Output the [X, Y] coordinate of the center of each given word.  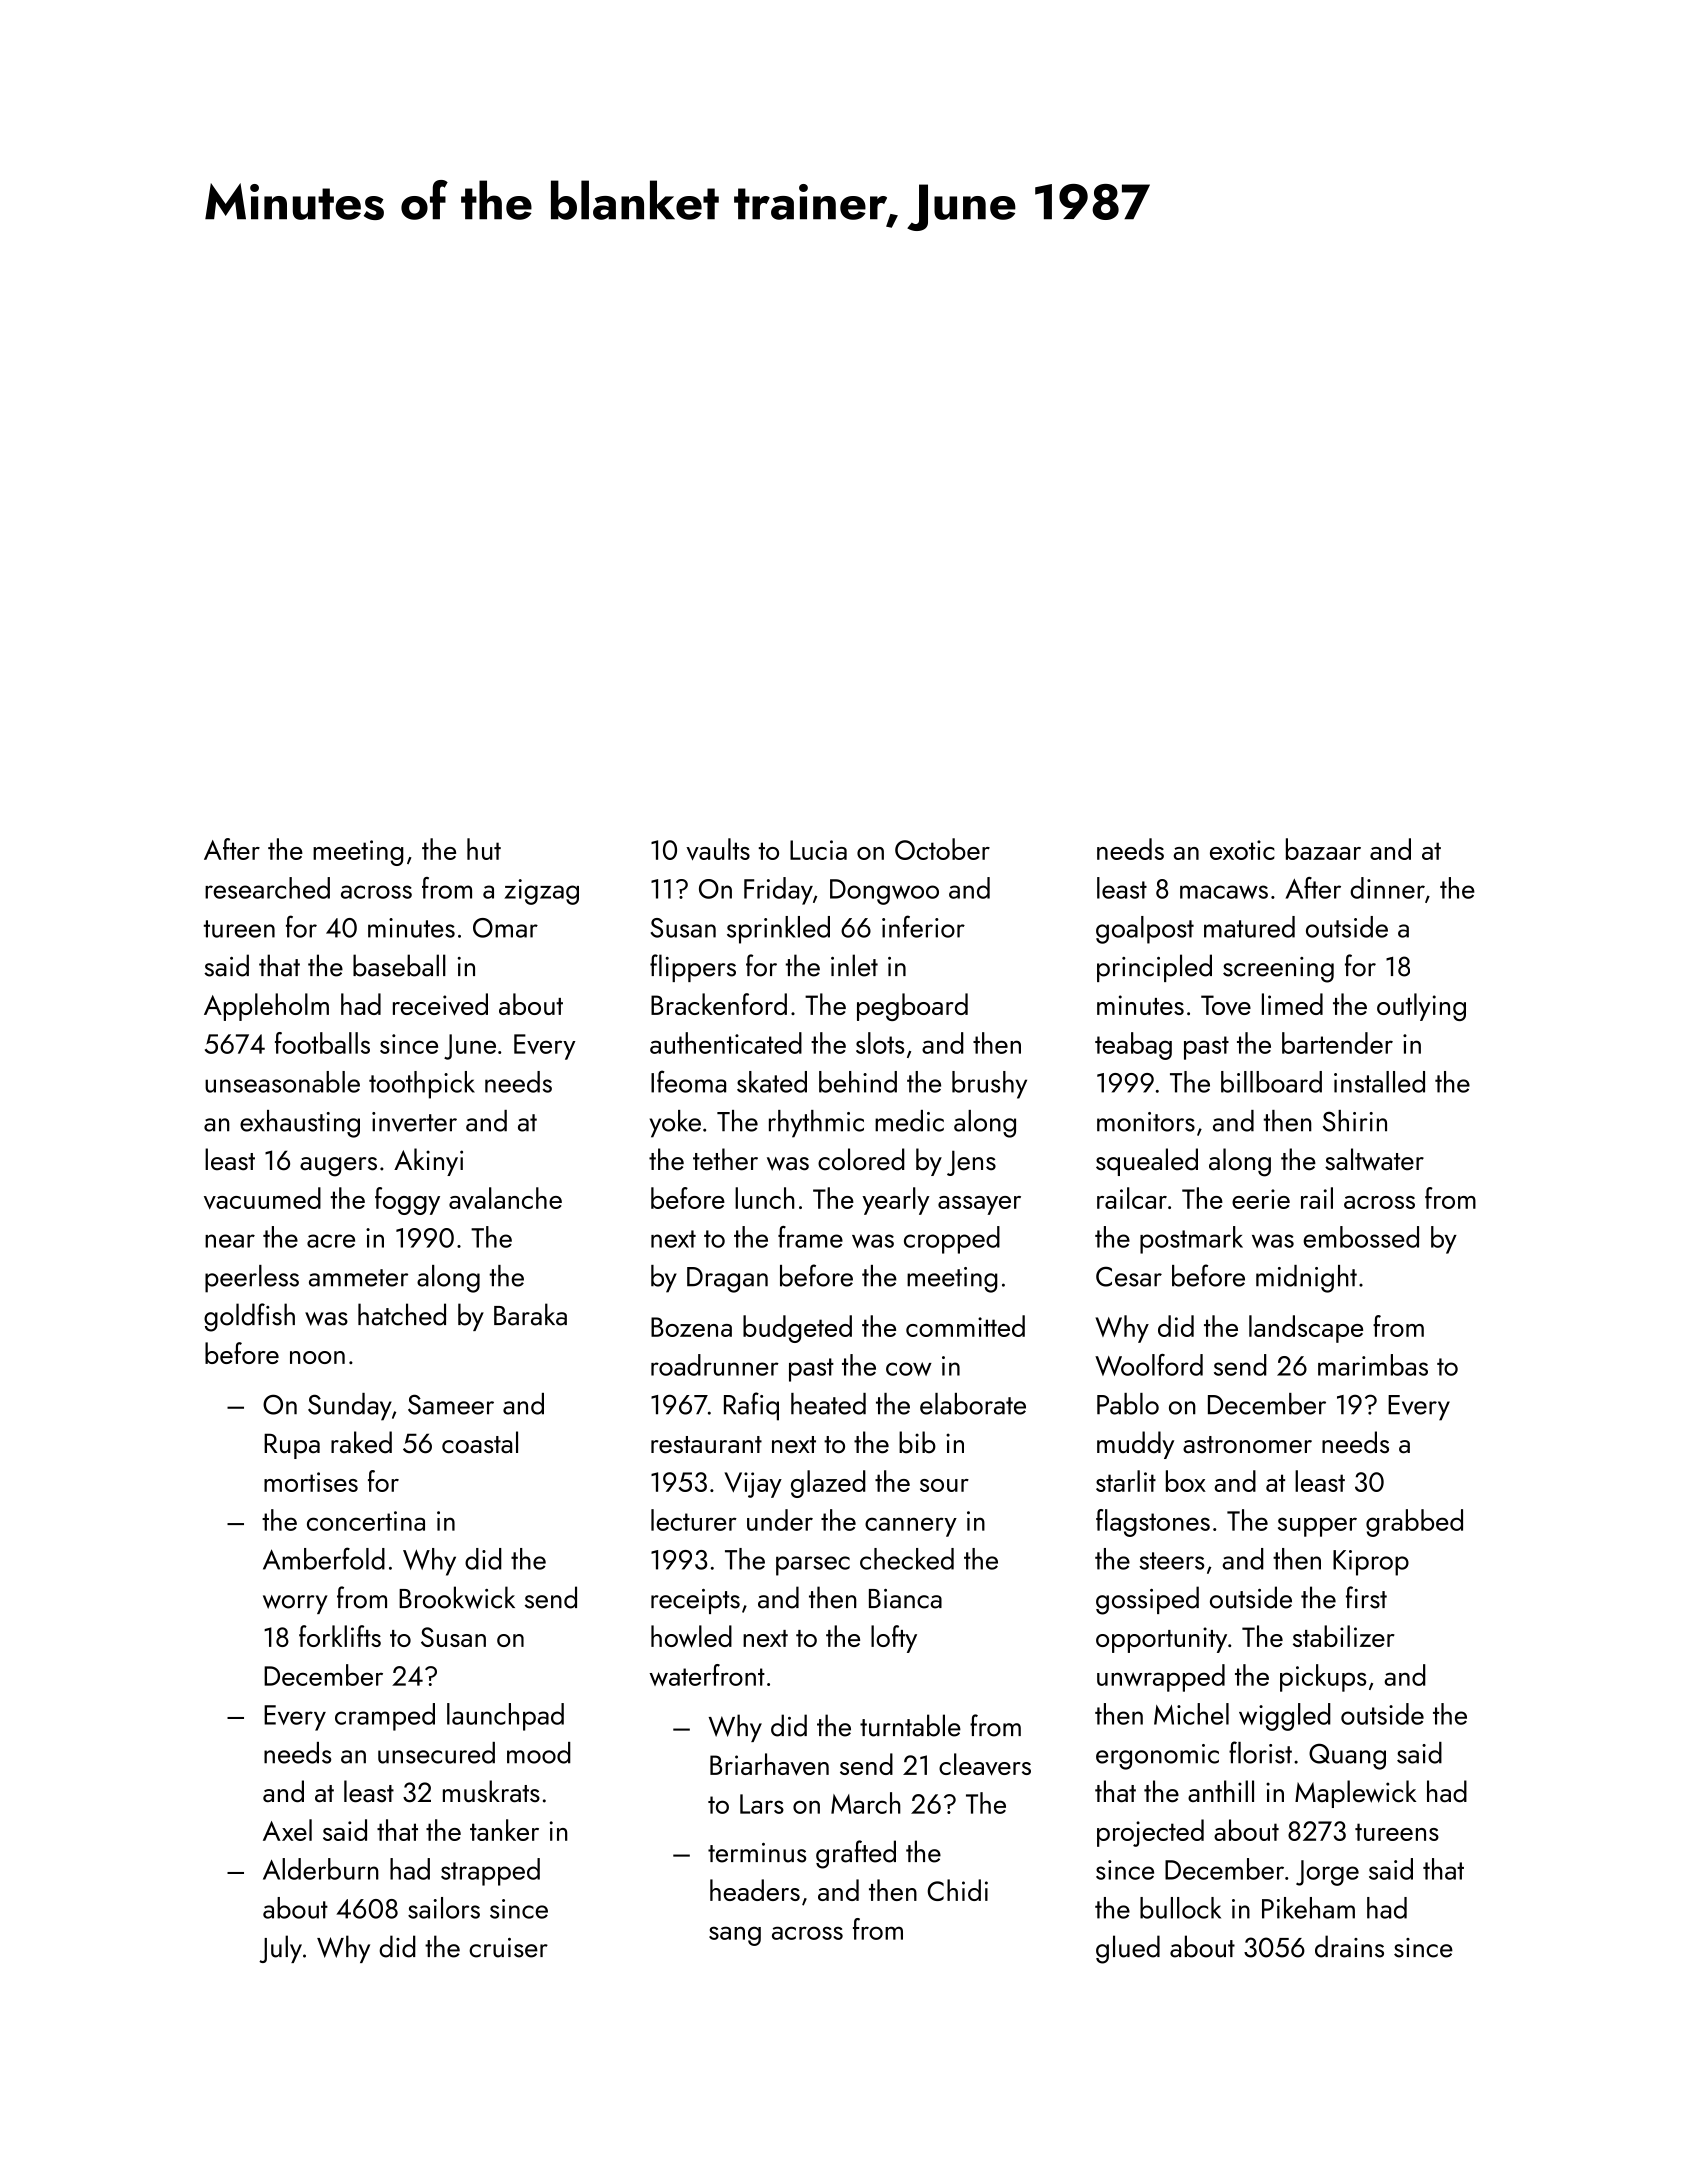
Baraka [530, 1314]
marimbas [1373, 1365]
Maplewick [1355, 1794]
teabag [1133, 1046]
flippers [693, 968]
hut [484, 849]
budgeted [797, 1329]
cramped [385, 1717]
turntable [910, 1725]
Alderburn [321, 1869]
